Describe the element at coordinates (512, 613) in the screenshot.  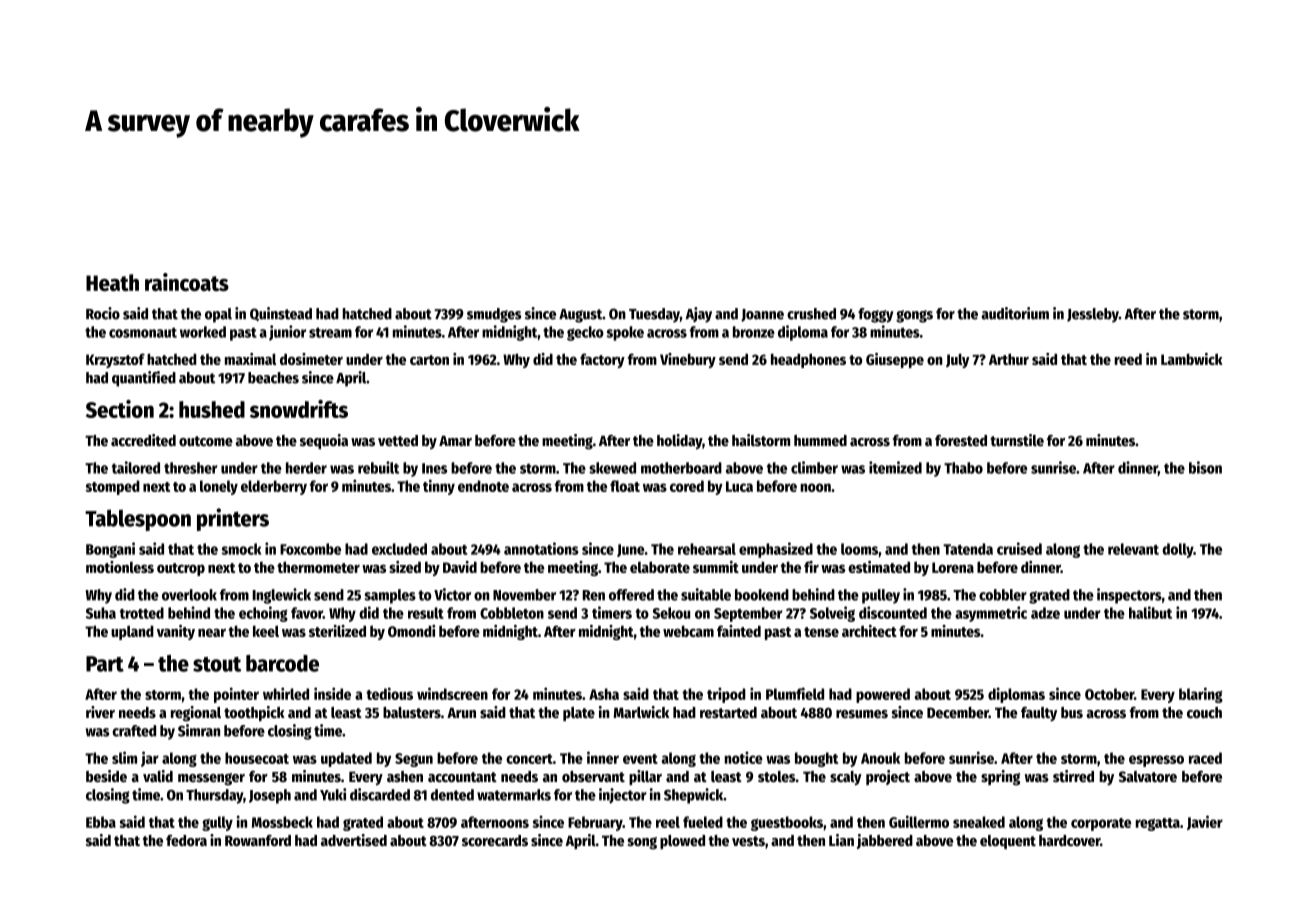
I see `Cobbleton` at that location.
